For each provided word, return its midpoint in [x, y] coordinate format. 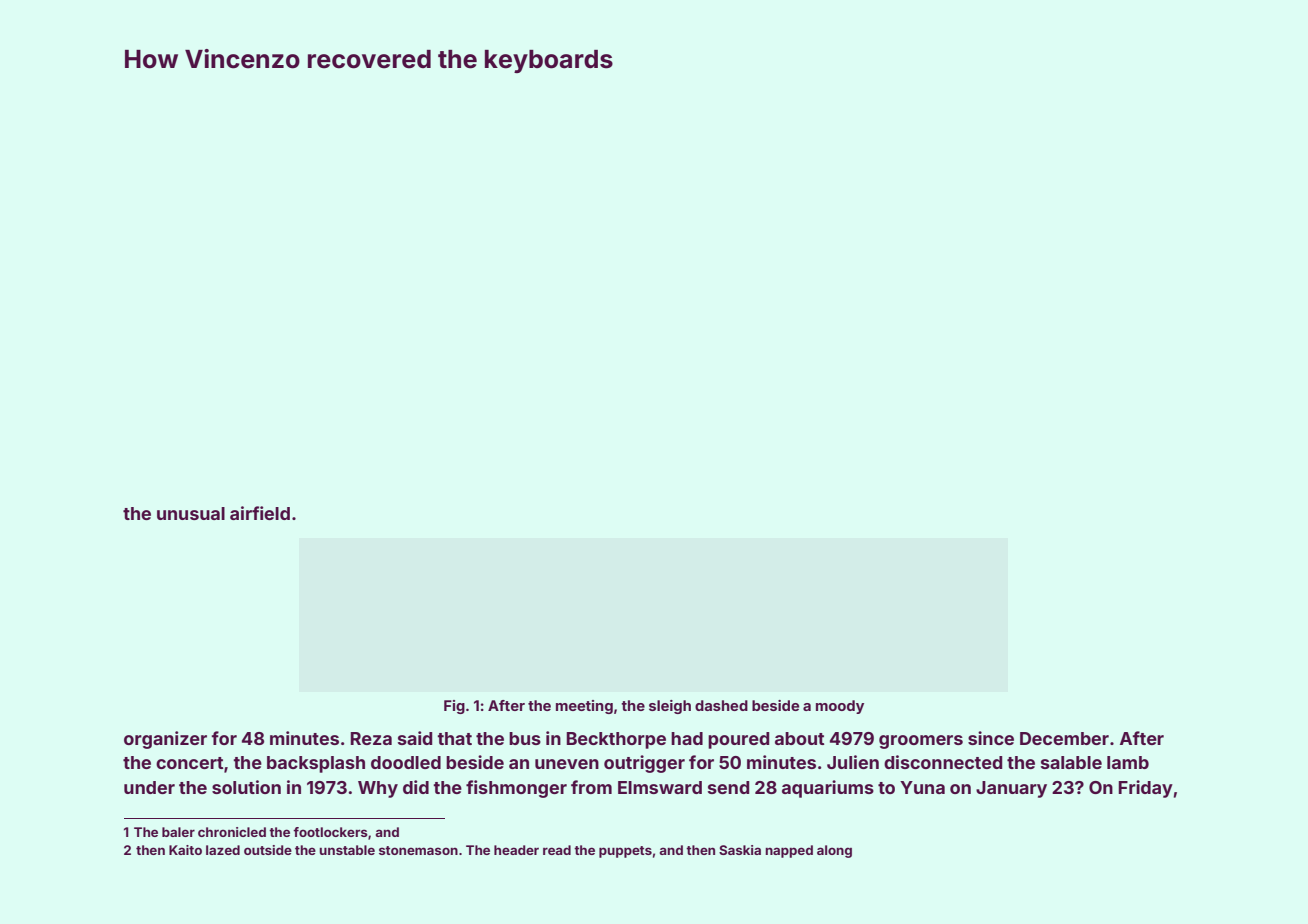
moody [840, 707]
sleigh [670, 707]
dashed [721, 705]
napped [789, 851]
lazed [223, 850]
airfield [260, 513]
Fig [454, 707]
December [1064, 738]
